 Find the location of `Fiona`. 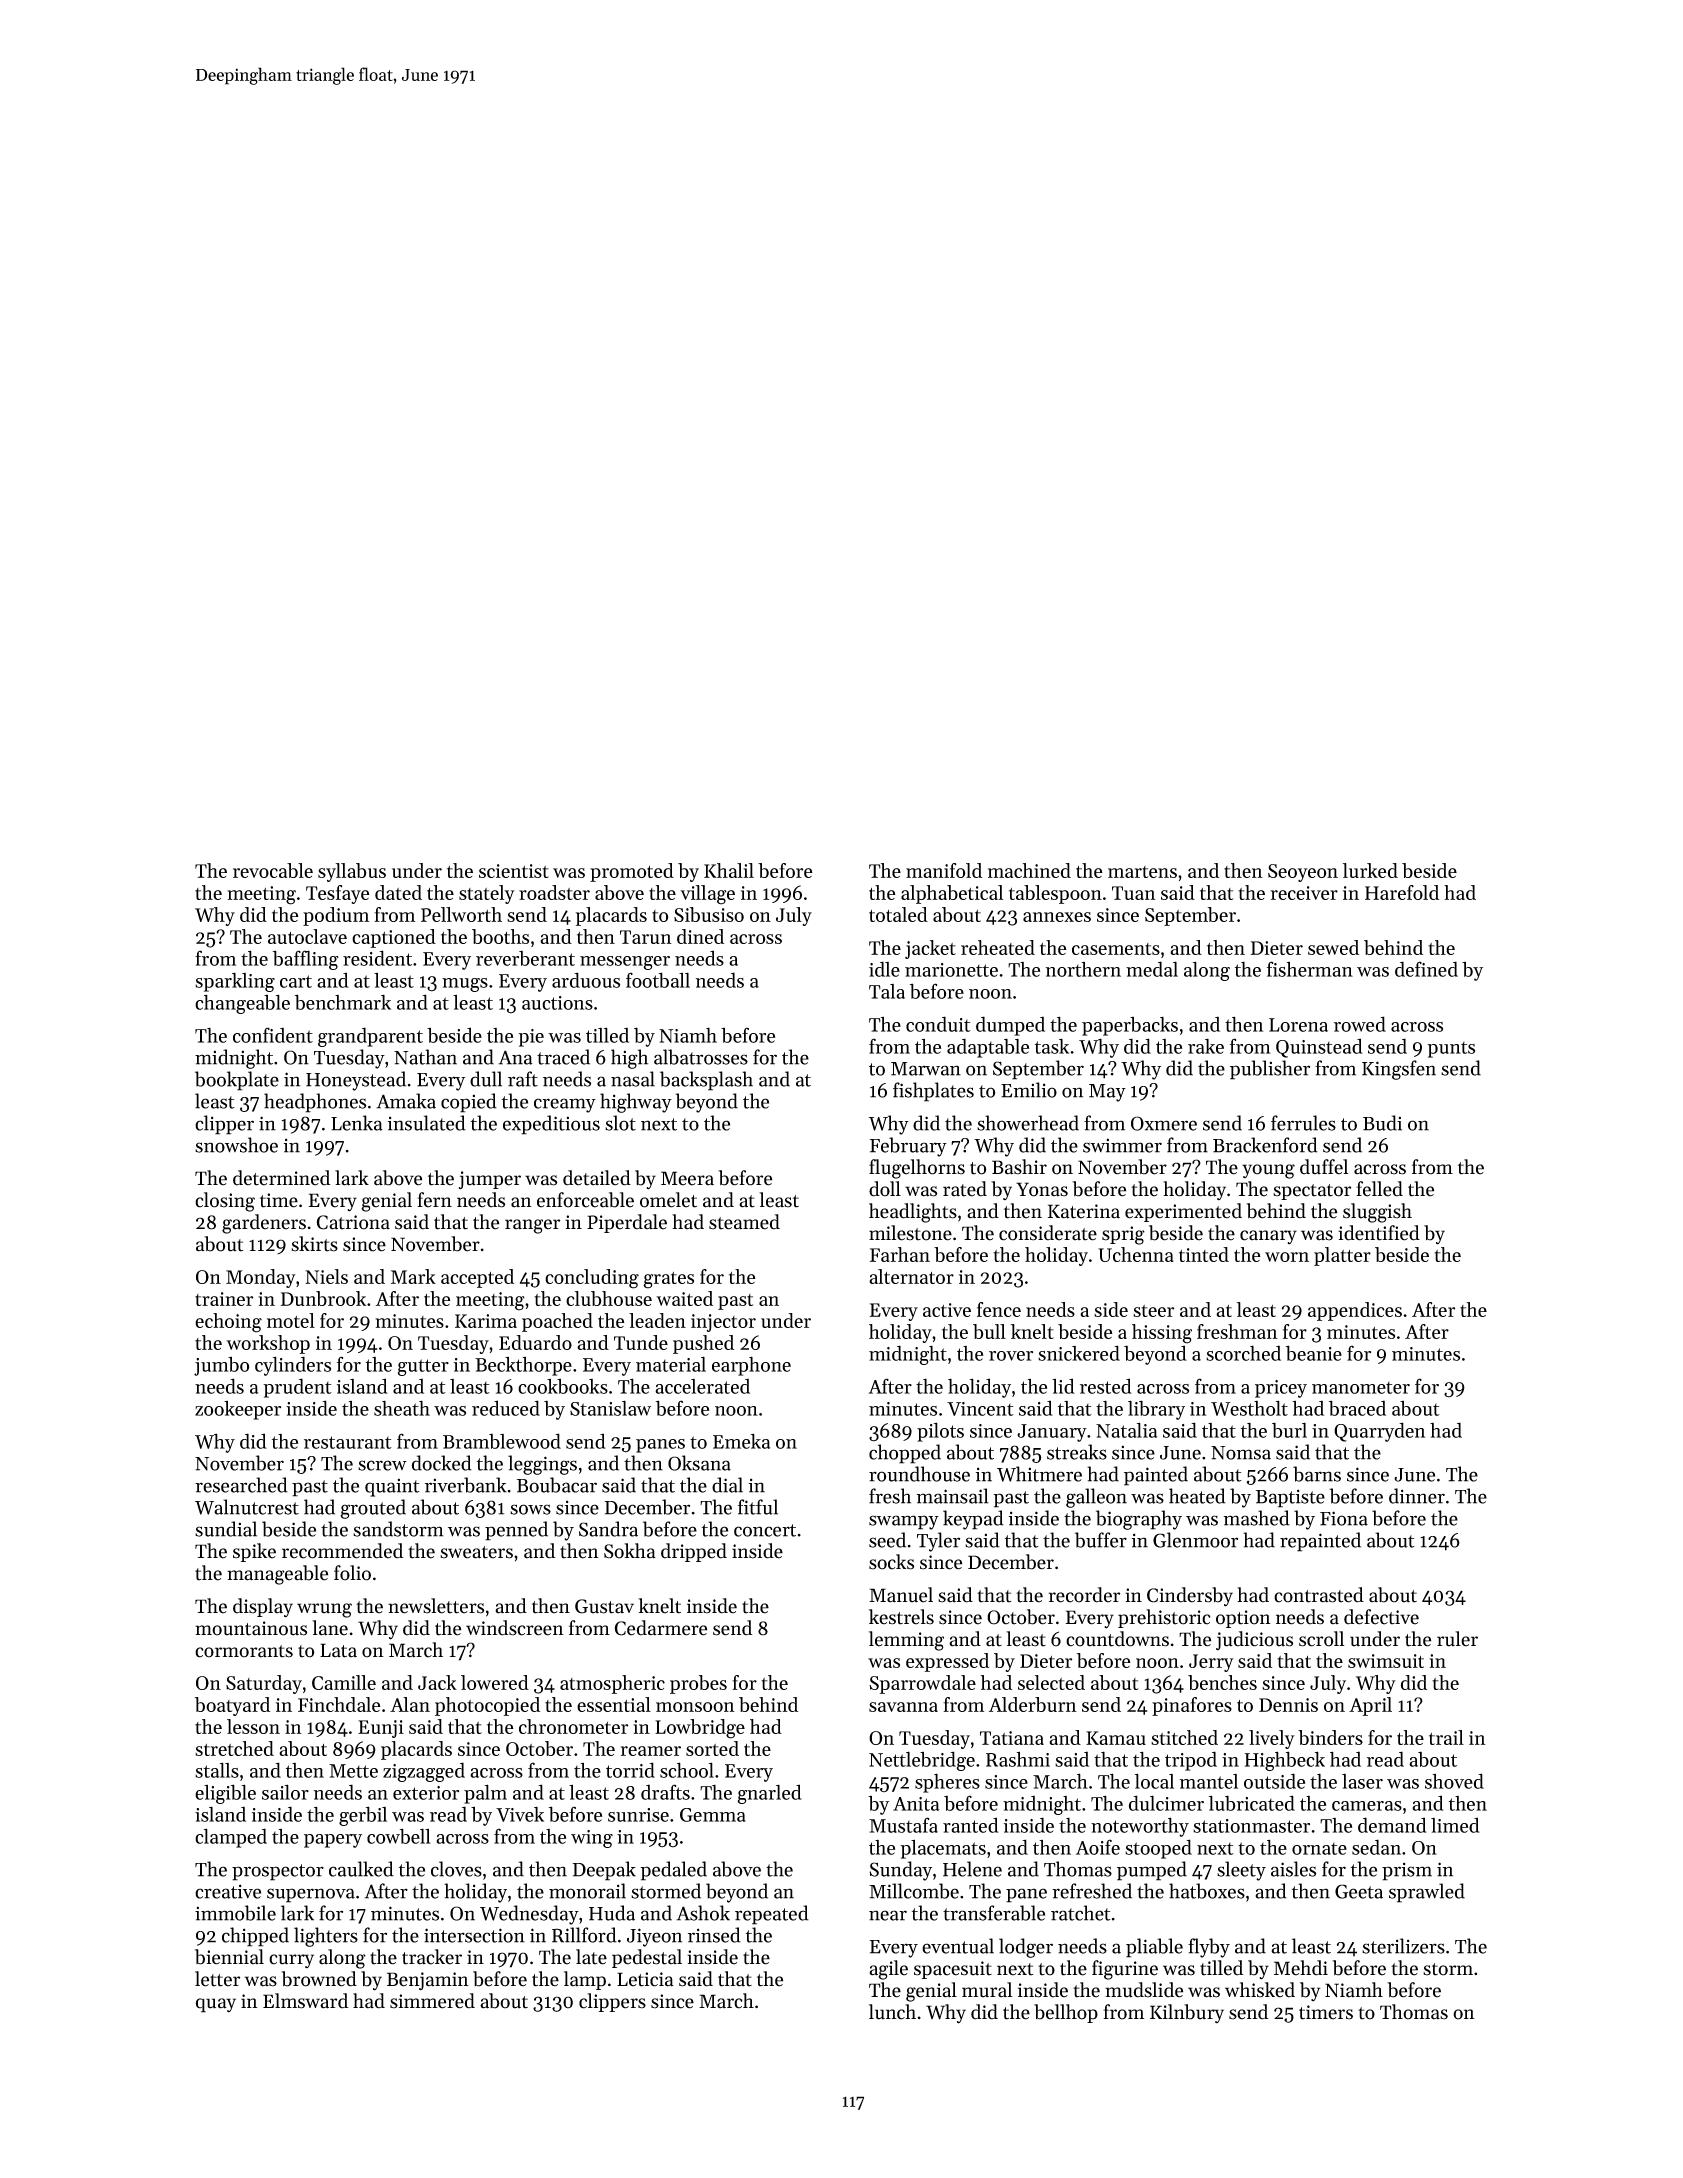

Fiona is located at coordinates (1344, 1518).
